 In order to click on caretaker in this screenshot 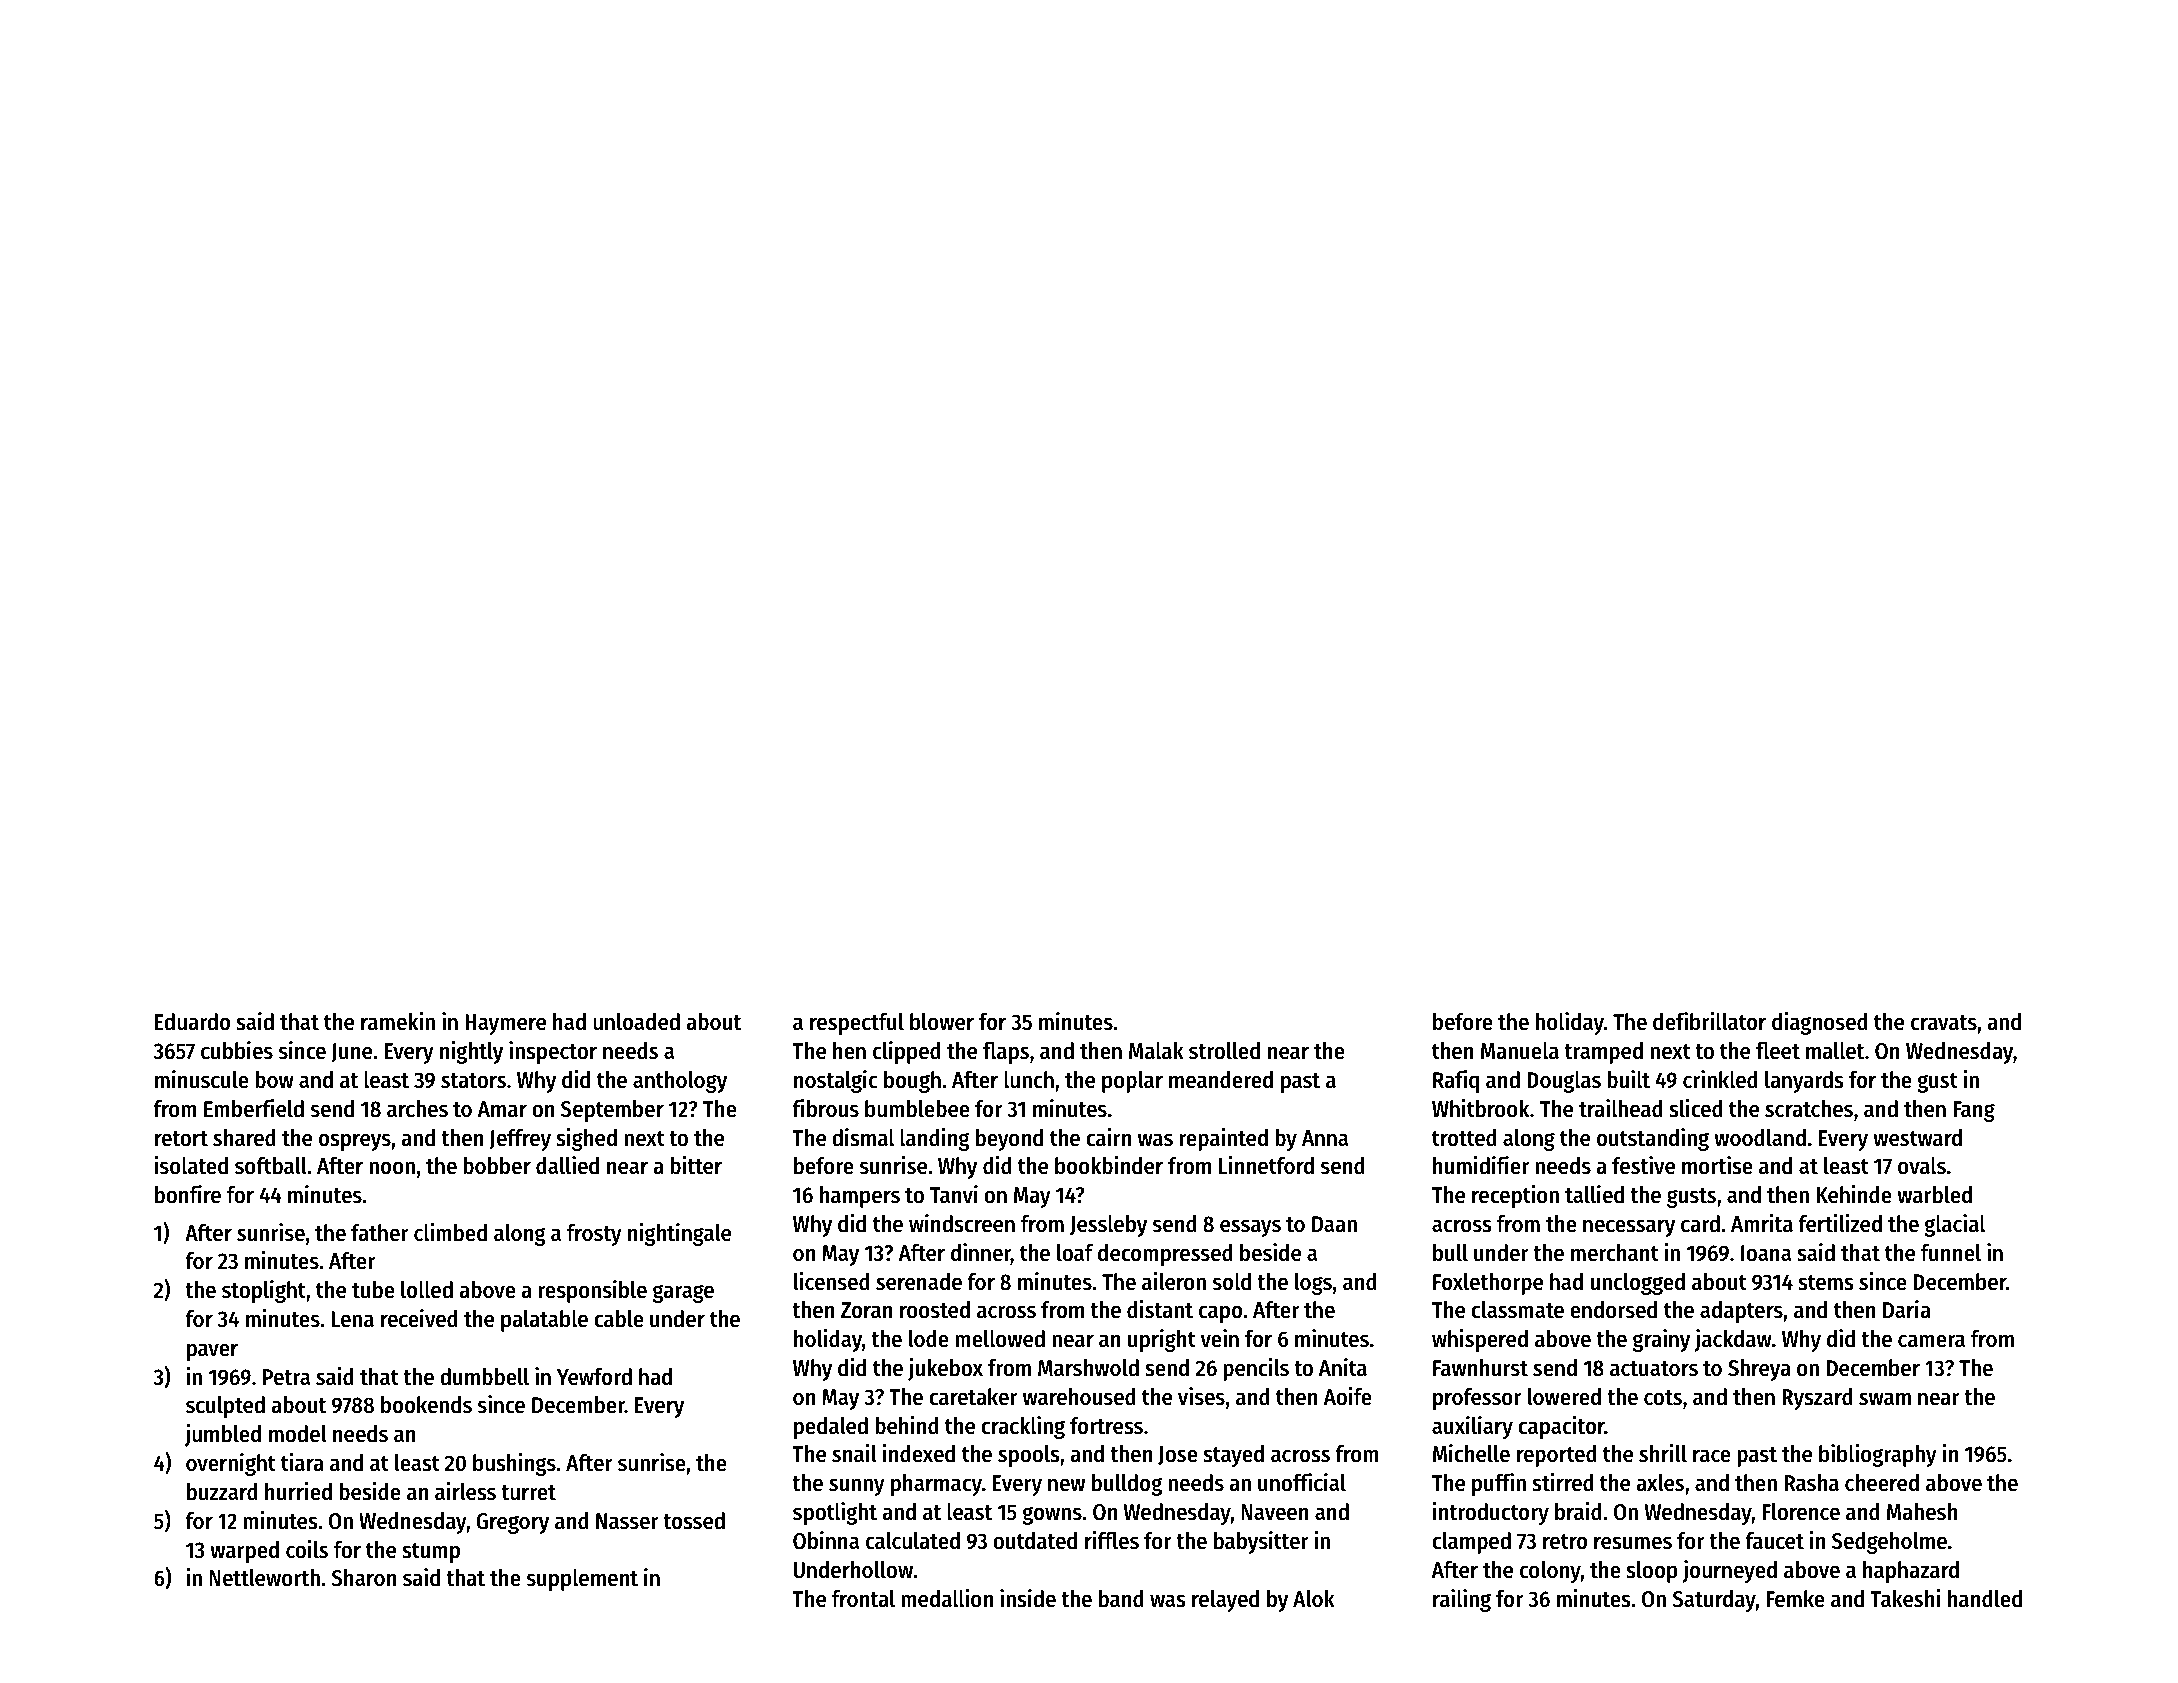, I will do `click(973, 1397)`.
